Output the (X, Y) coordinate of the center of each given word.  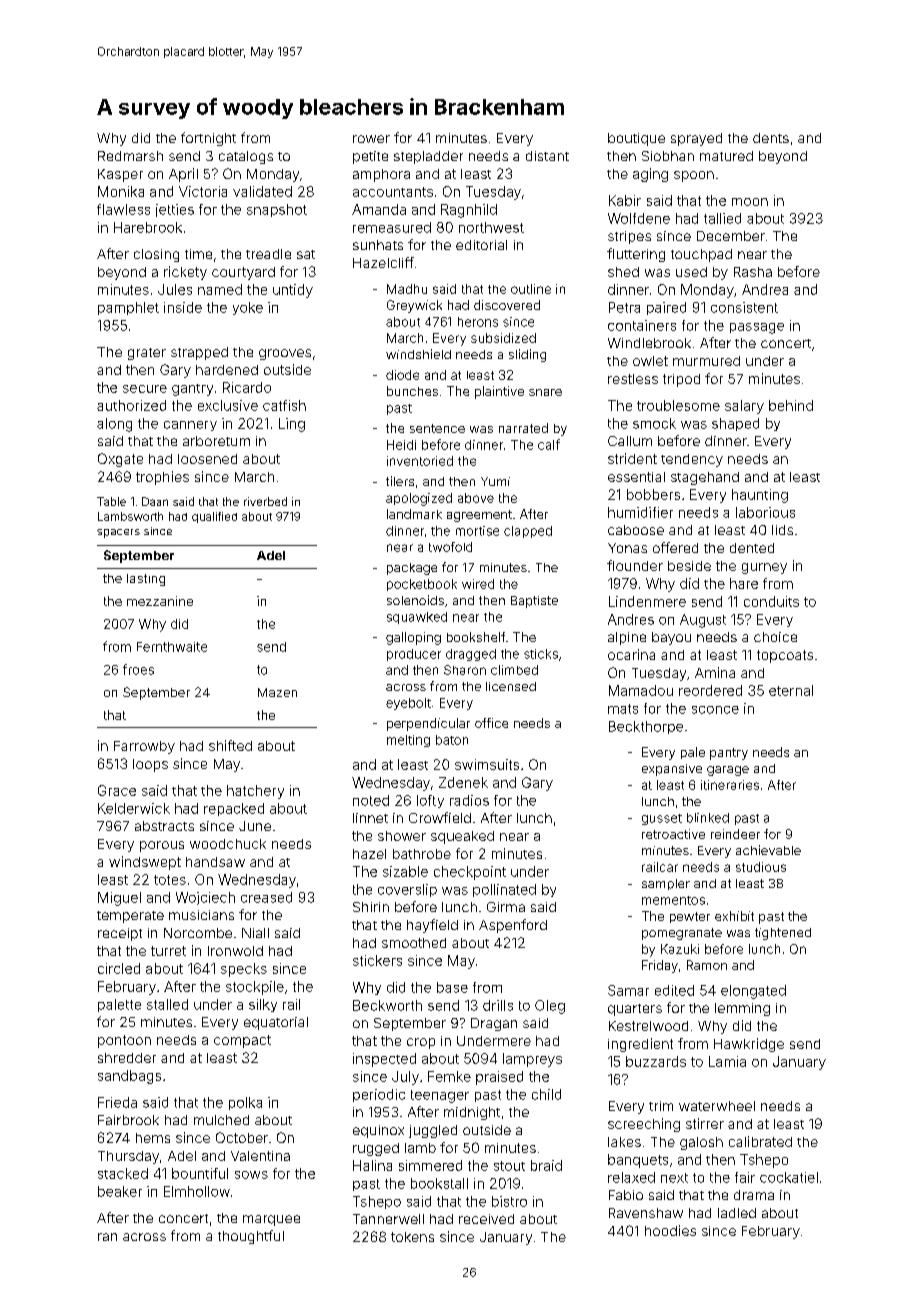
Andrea (765, 289)
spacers (118, 533)
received (486, 1219)
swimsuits (487, 764)
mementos (673, 900)
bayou (671, 638)
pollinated (504, 890)
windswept (145, 863)
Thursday (128, 1157)
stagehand (705, 478)
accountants (393, 192)
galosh (701, 1143)
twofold (450, 547)
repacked (234, 809)
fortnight (208, 139)
